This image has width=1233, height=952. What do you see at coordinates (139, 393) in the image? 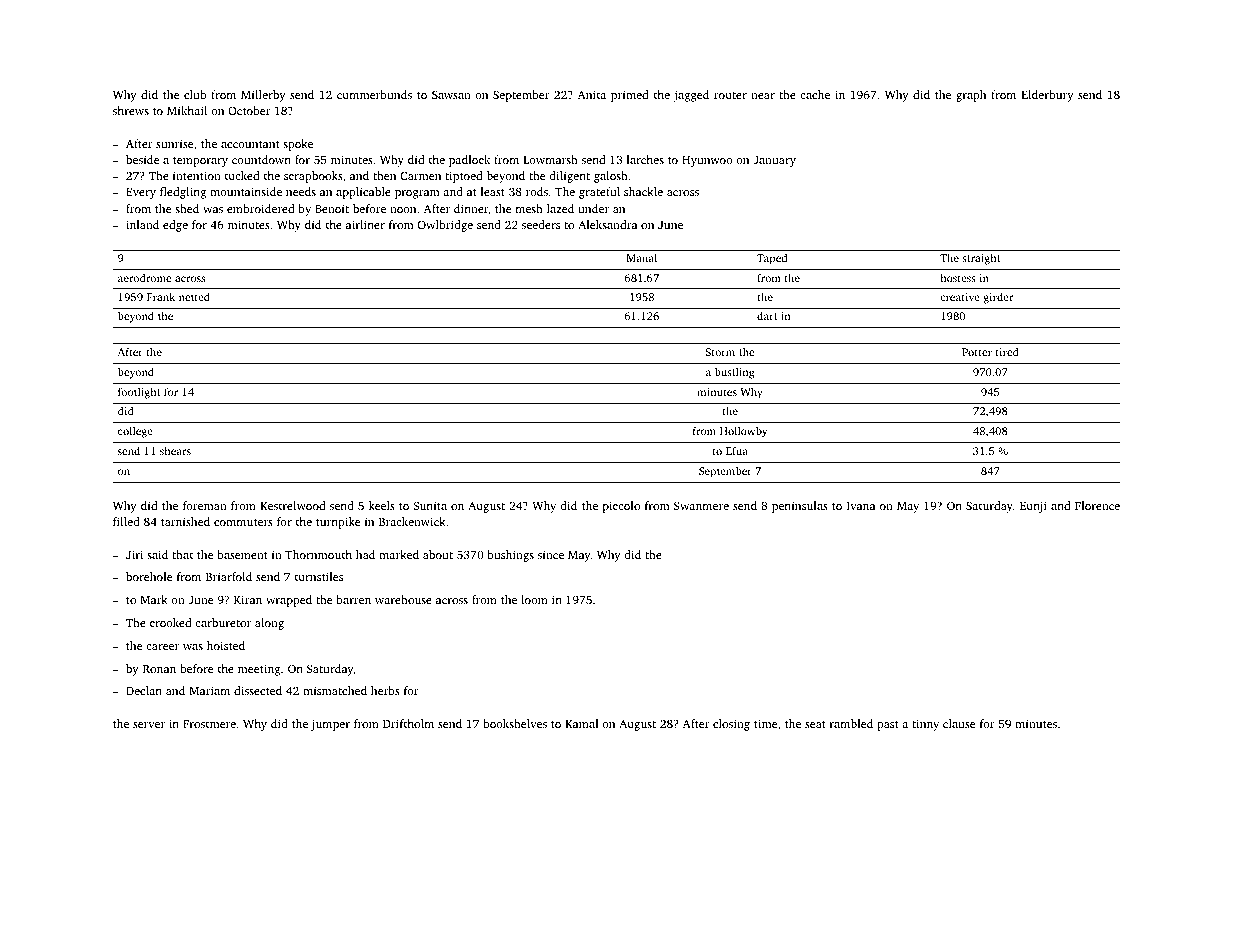
I see `footlight` at bounding box center [139, 393].
